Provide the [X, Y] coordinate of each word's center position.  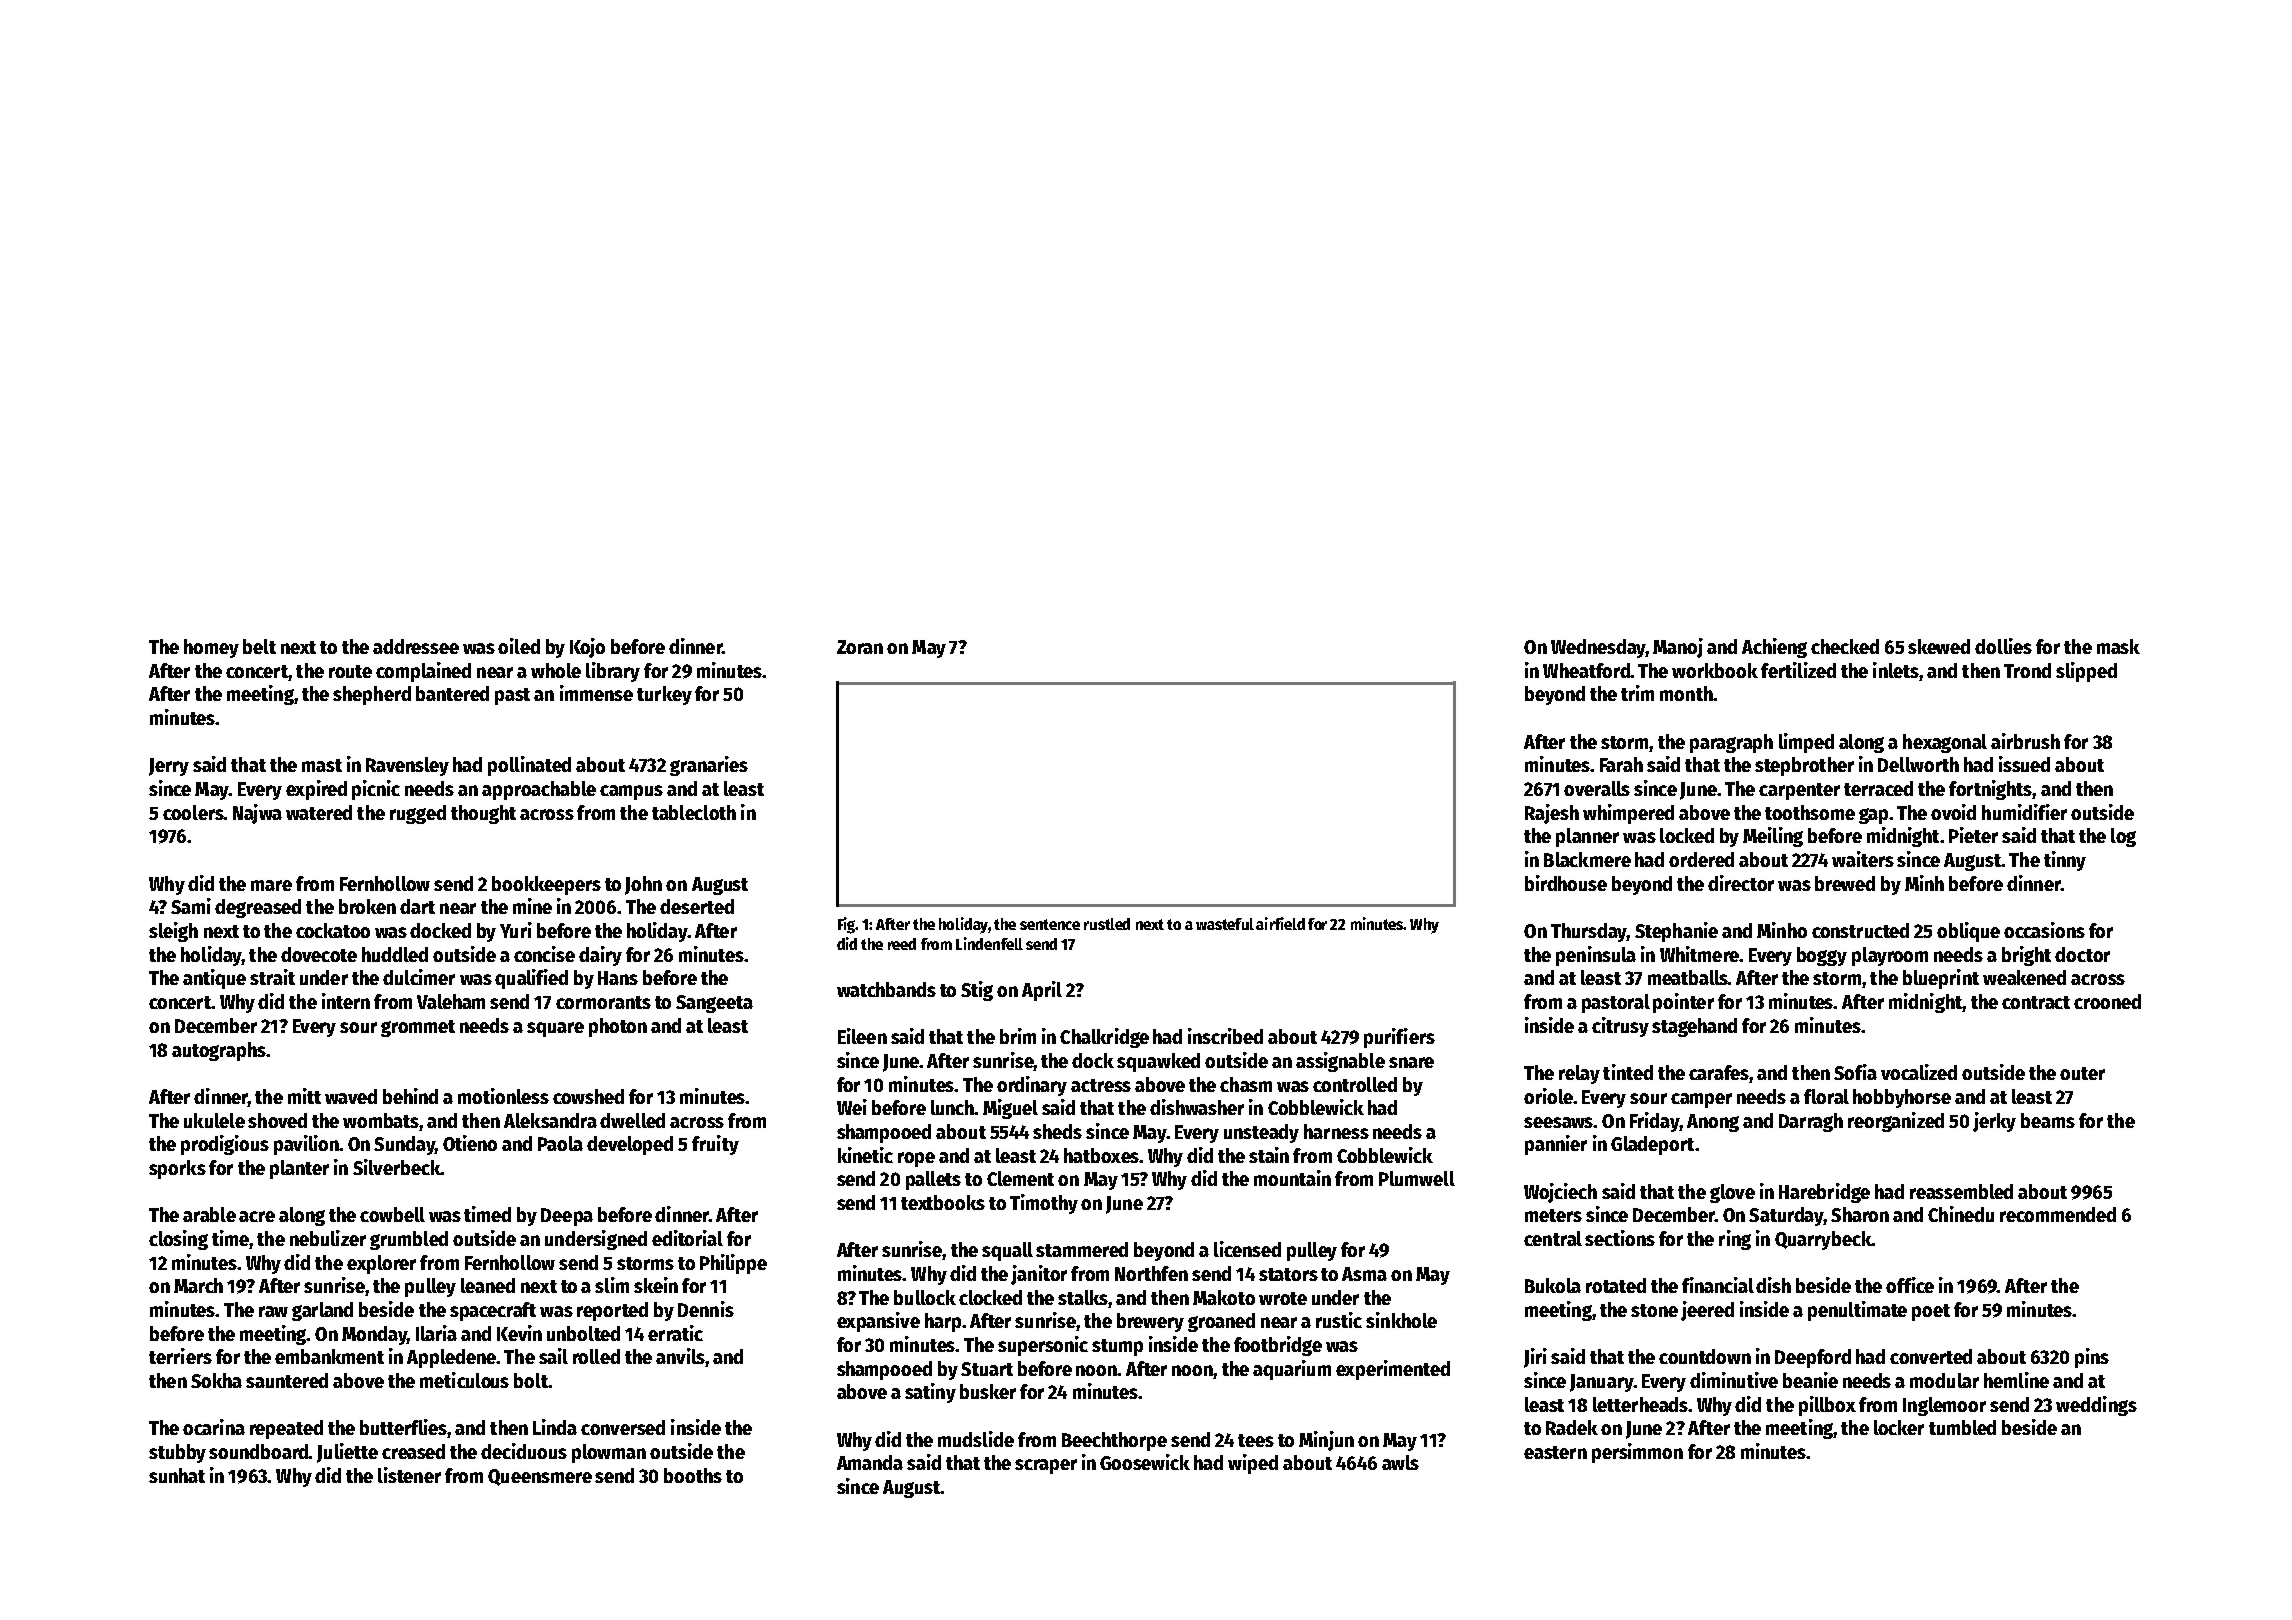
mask [2118, 646]
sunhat [177, 1475]
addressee [416, 646]
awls [1400, 1462]
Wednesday [1598, 648]
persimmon [1637, 1453]
